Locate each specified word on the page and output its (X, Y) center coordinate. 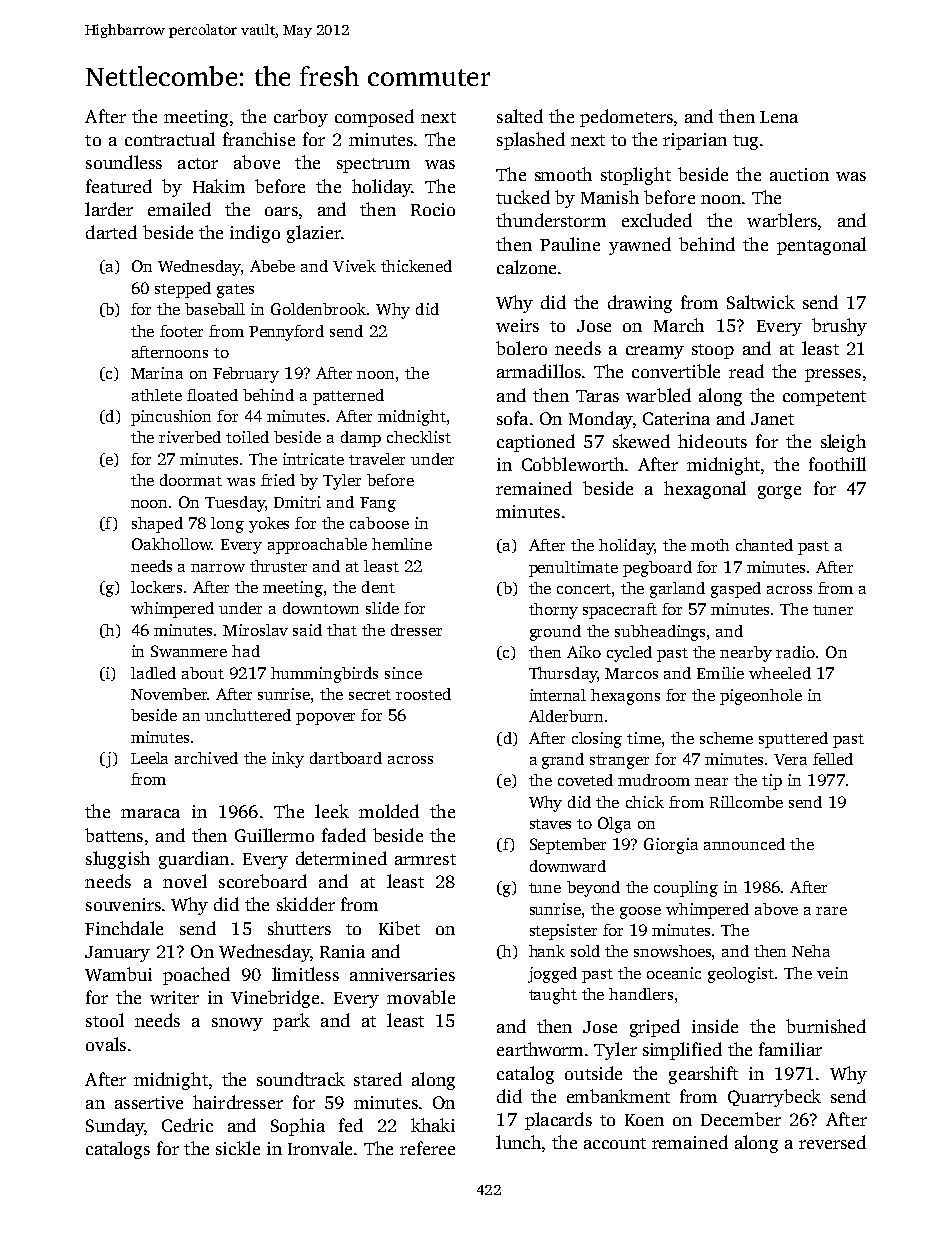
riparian (695, 141)
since (403, 673)
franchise (259, 139)
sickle (238, 1148)
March (679, 325)
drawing (640, 304)
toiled (247, 437)
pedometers (626, 118)
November (169, 694)
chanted (764, 545)
